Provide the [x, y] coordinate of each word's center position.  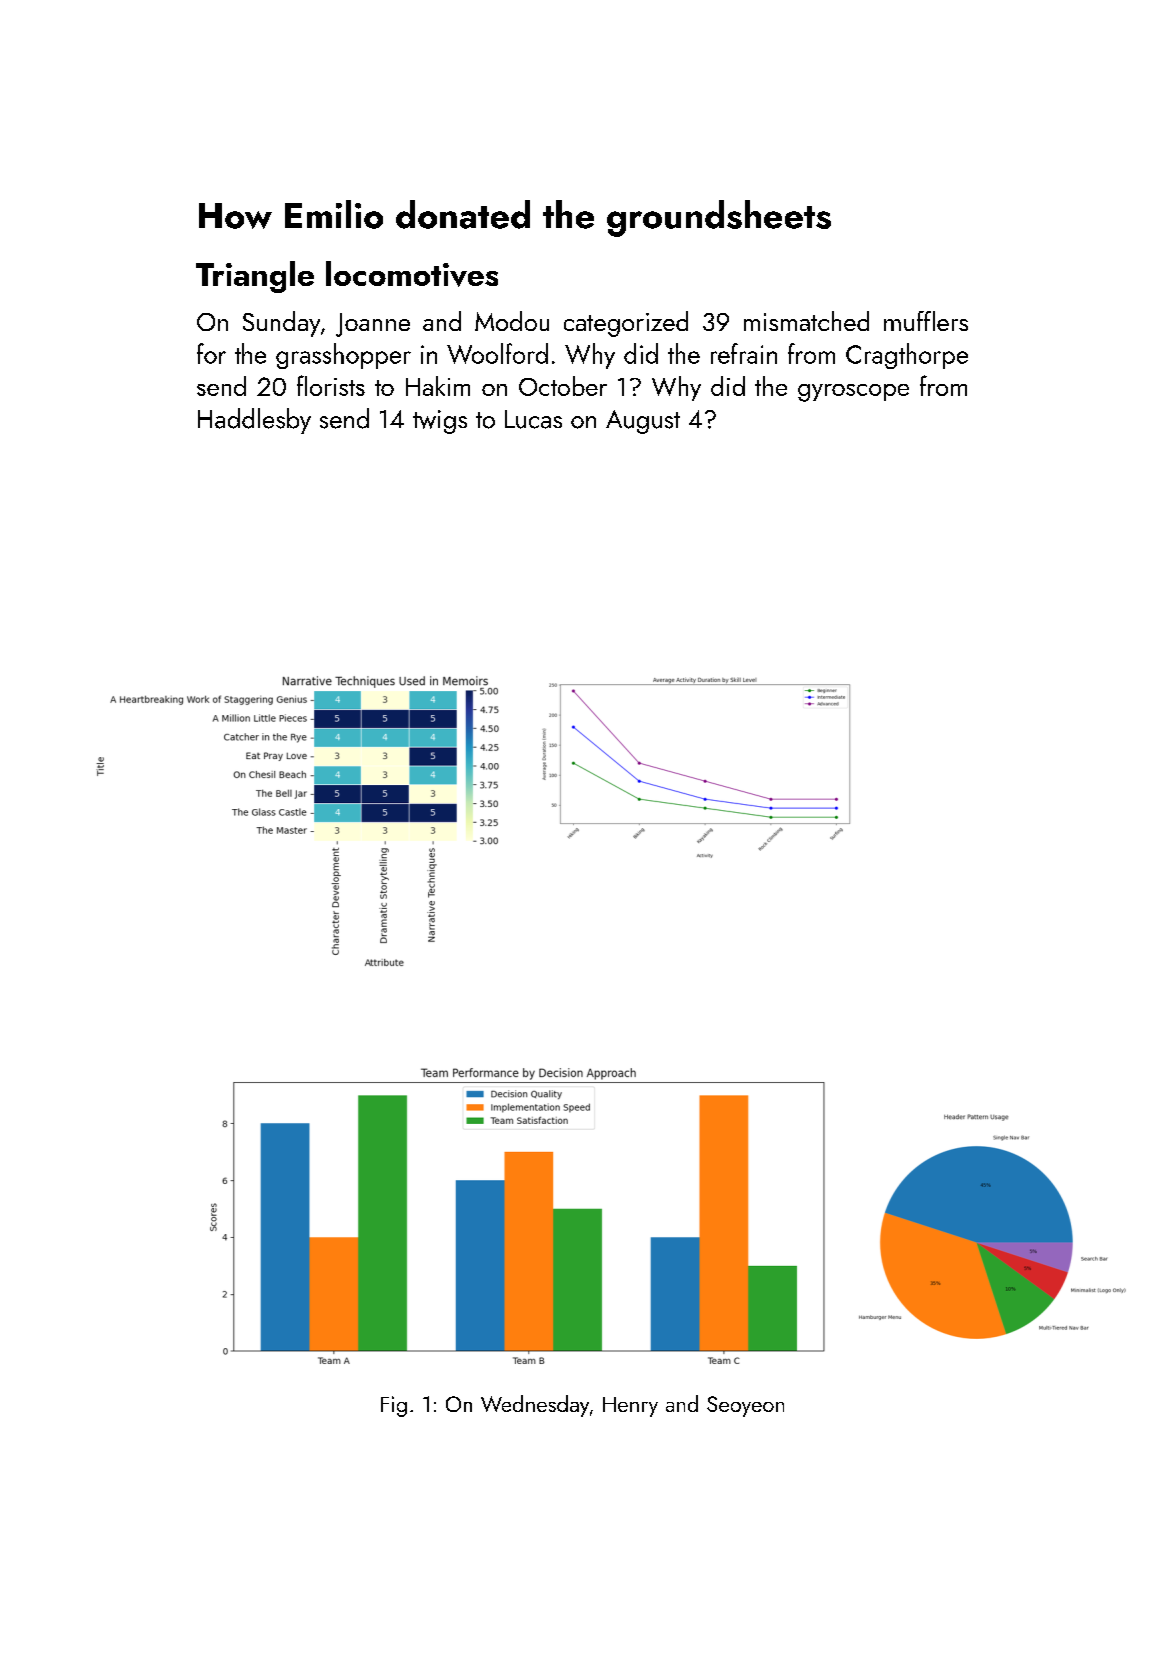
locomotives [412, 274]
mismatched [806, 321]
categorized [626, 324]
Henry [630, 1407]
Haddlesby [254, 421]
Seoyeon [745, 1406]
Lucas [533, 419]
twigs [440, 422]
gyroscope [853, 393]
